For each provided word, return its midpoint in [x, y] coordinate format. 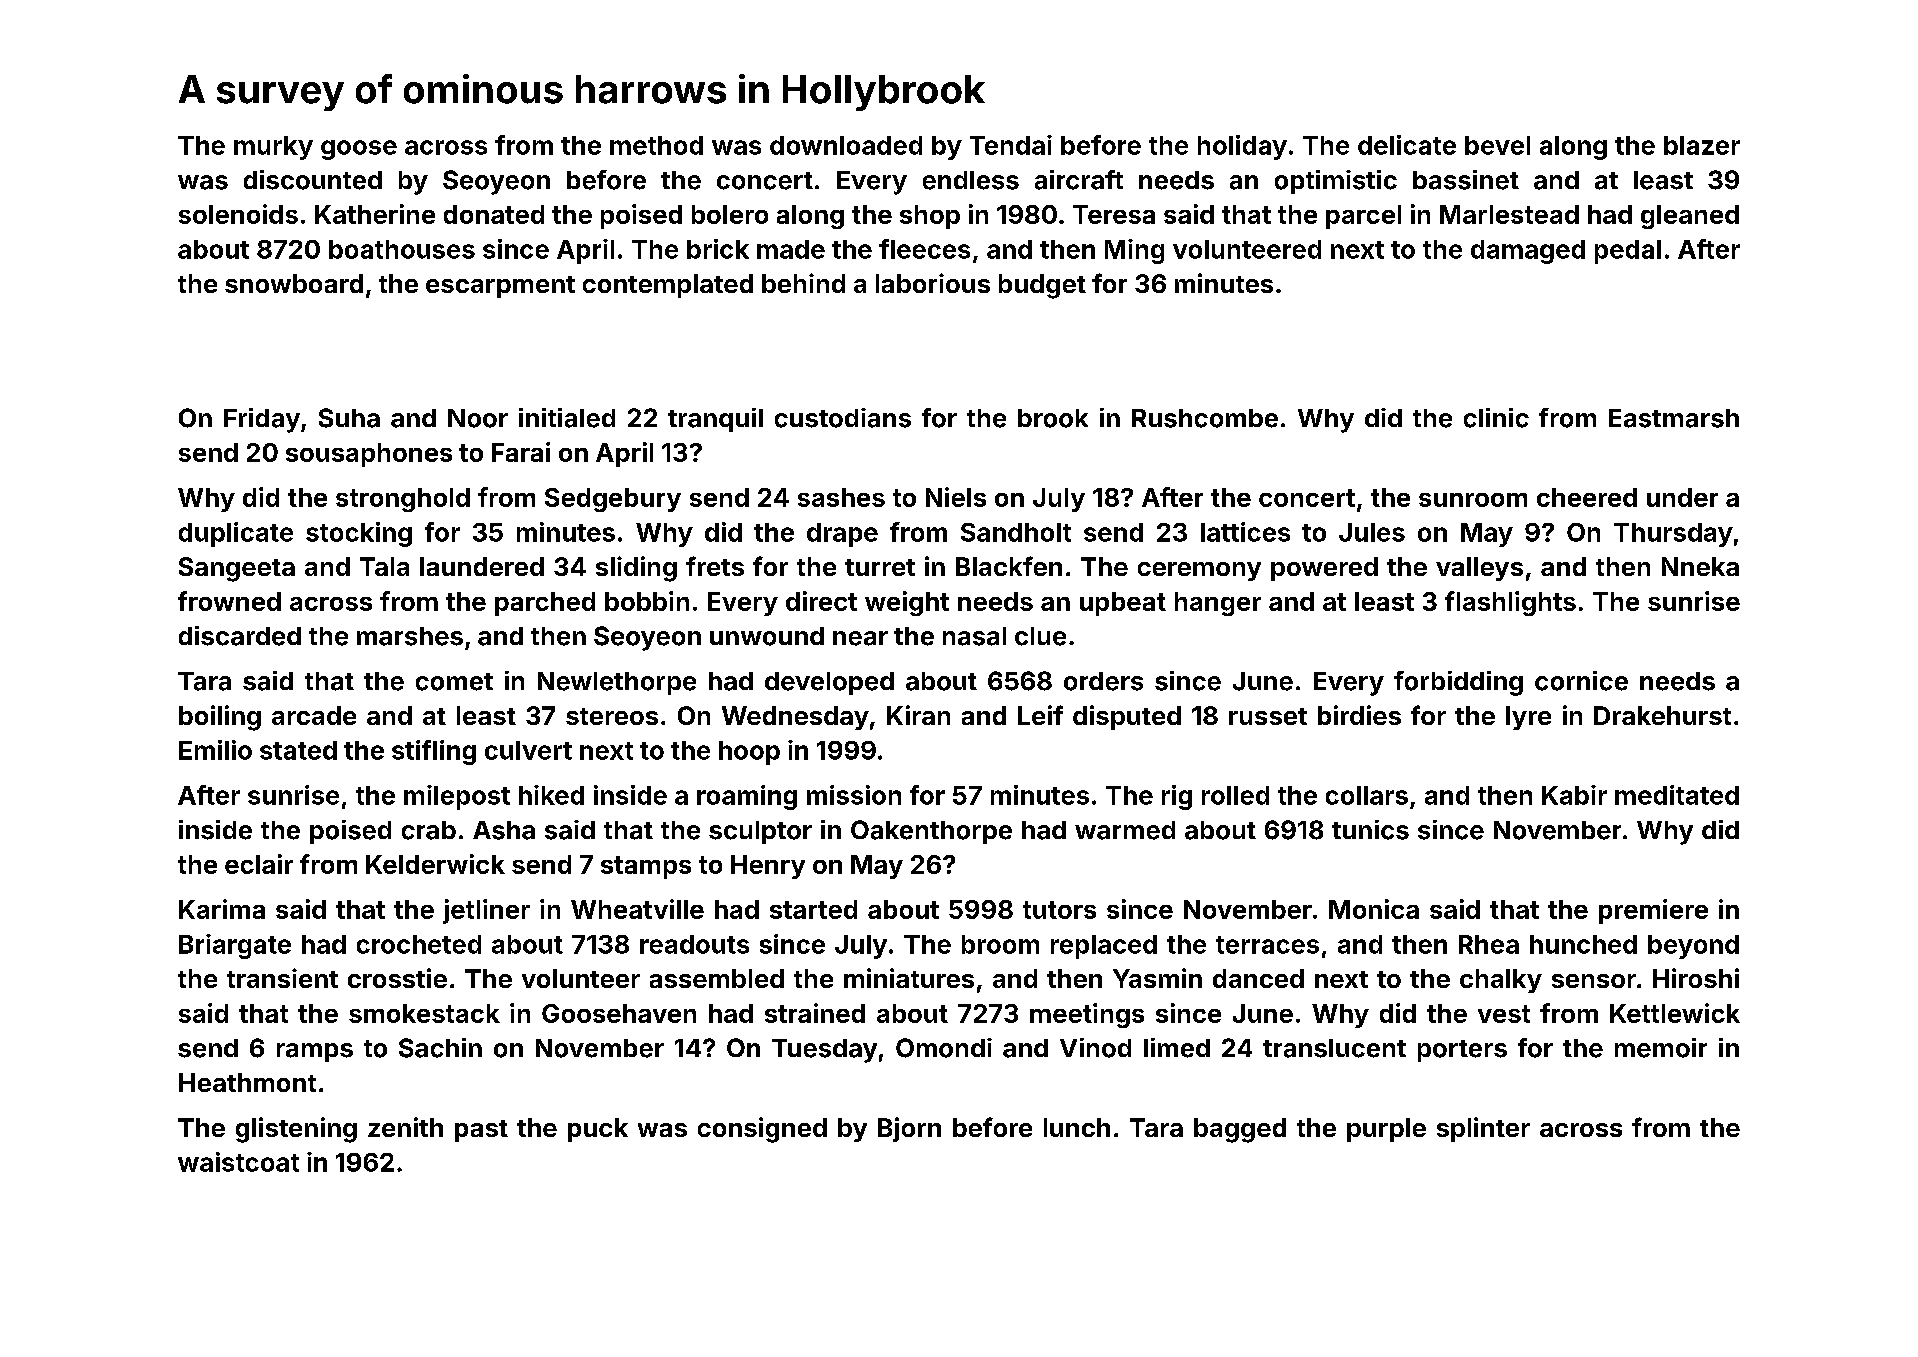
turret [880, 567]
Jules [1372, 532]
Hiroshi [1696, 978]
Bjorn [909, 1129]
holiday [1242, 147]
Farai [521, 452]
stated [298, 750]
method [656, 145]
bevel [1497, 145]
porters [1462, 1051]
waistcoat [238, 1162]
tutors [1059, 910]
